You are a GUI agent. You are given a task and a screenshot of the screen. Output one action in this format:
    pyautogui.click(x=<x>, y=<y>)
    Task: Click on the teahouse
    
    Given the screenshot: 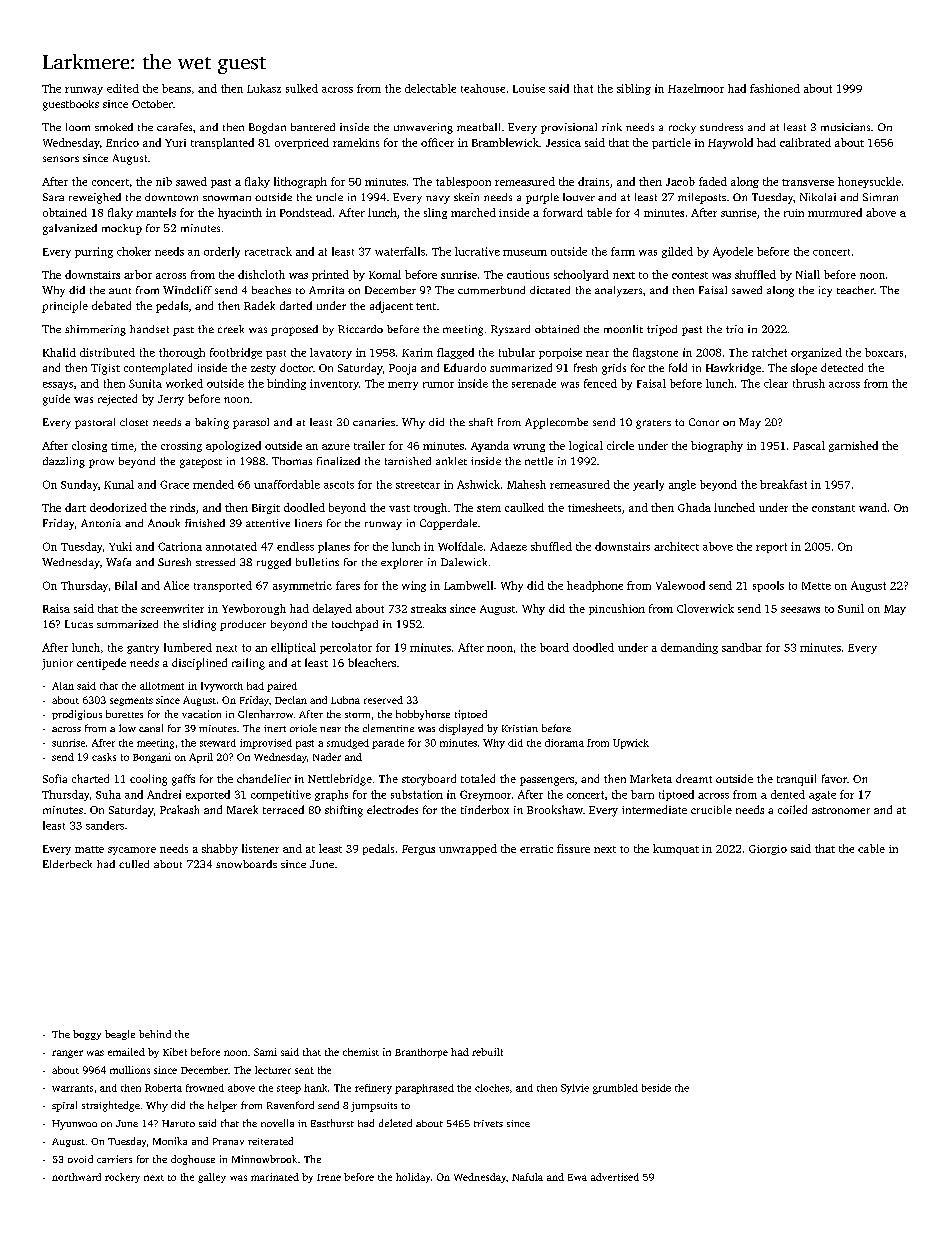 What is the action you would take?
    pyautogui.click(x=483, y=88)
